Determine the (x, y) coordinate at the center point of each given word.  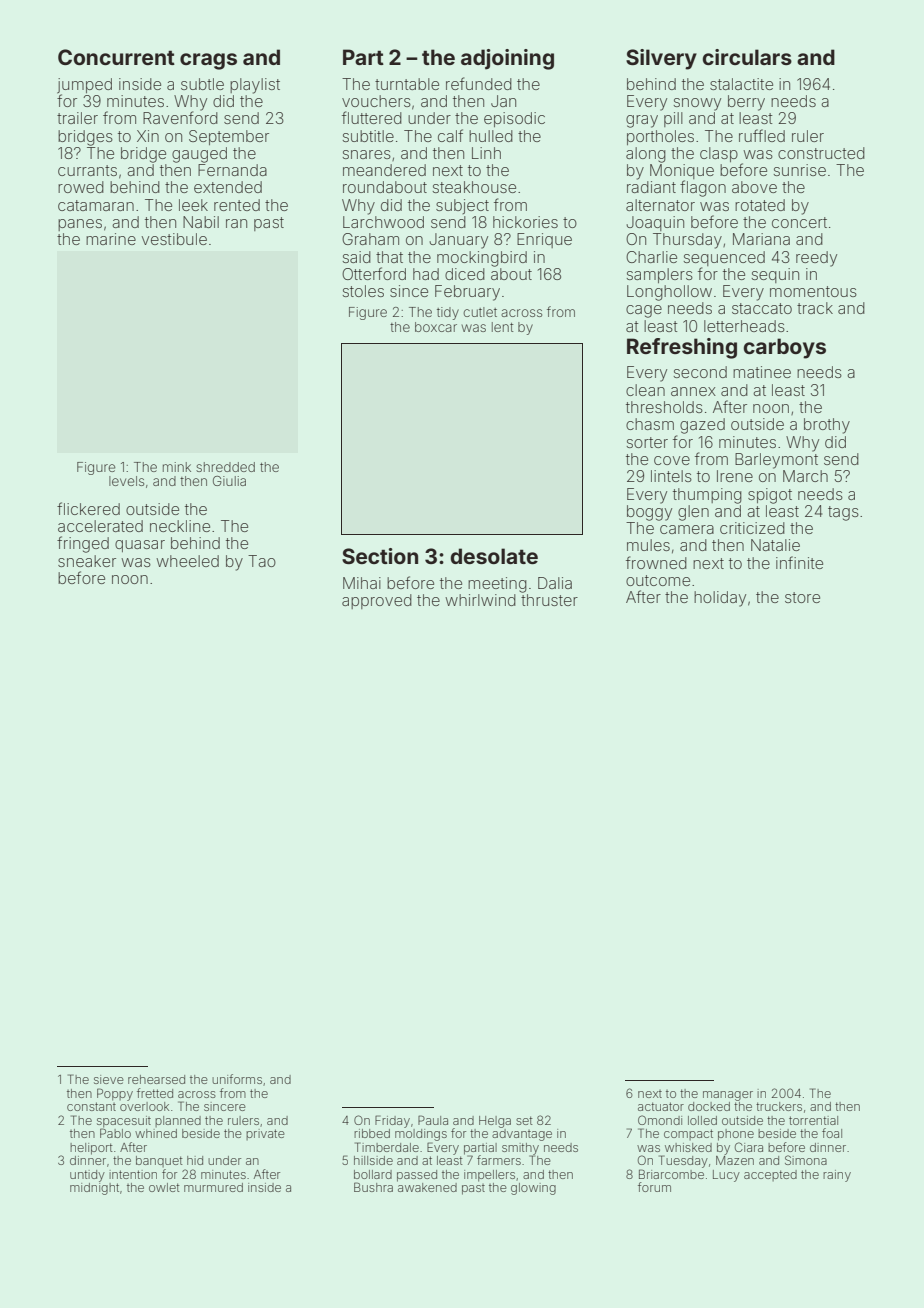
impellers (489, 1176)
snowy (697, 104)
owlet (164, 1187)
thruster (549, 600)
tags (843, 513)
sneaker (87, 561)
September (229, 137)
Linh (486, 153)
